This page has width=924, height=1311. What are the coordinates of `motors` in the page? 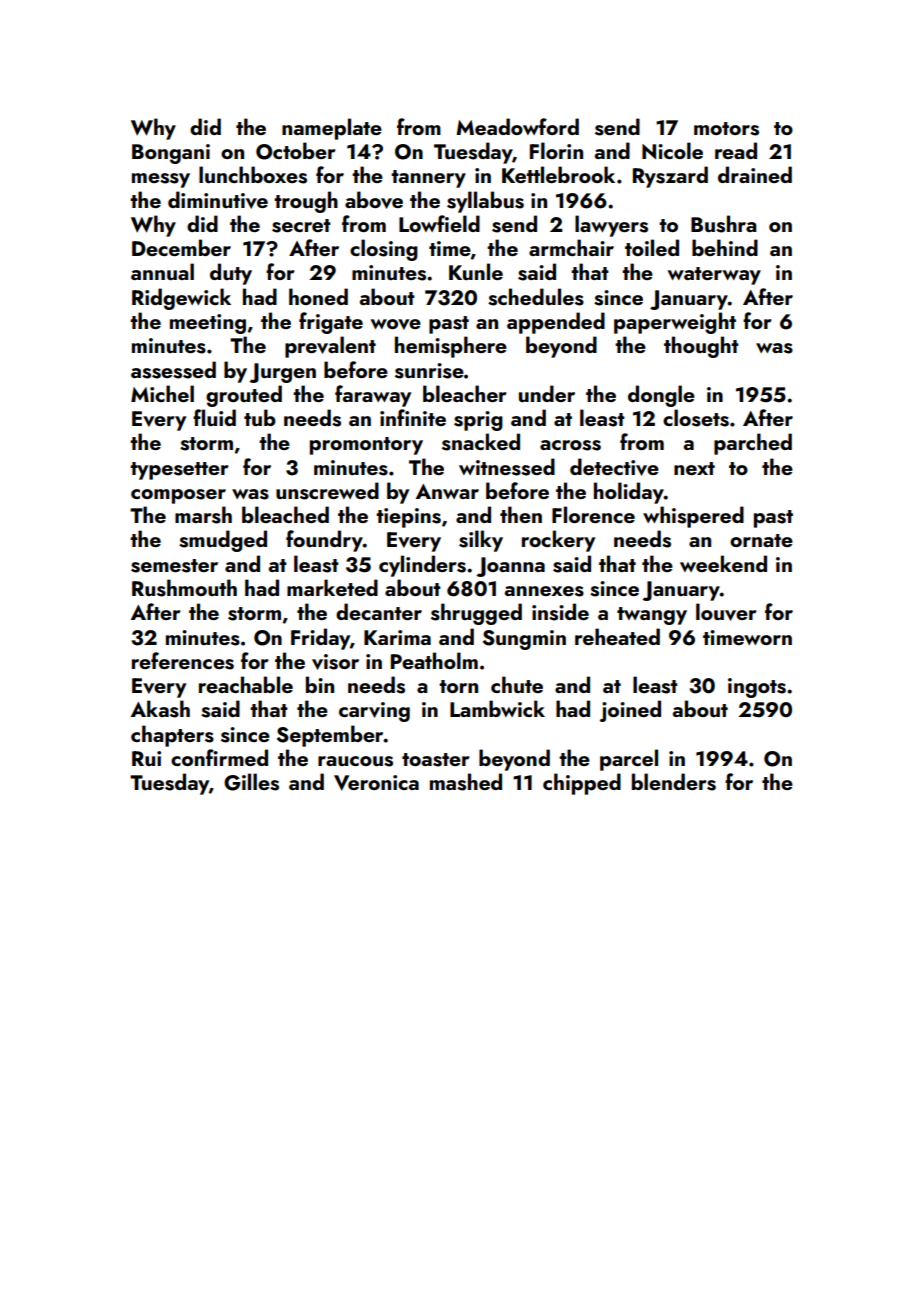 It's located at (726, 129).
